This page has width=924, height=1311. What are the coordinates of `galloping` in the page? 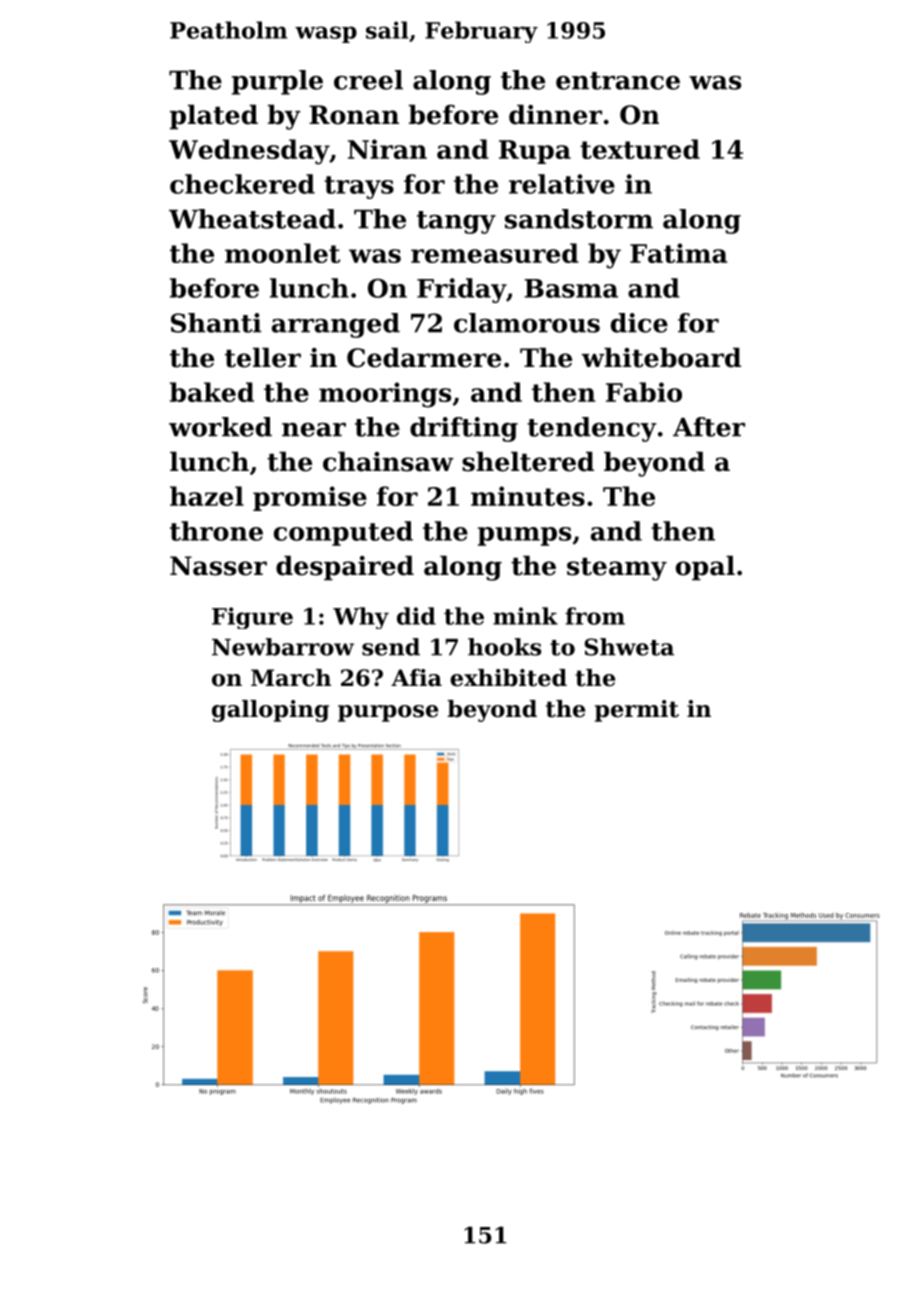 It's located at (270, 711).
